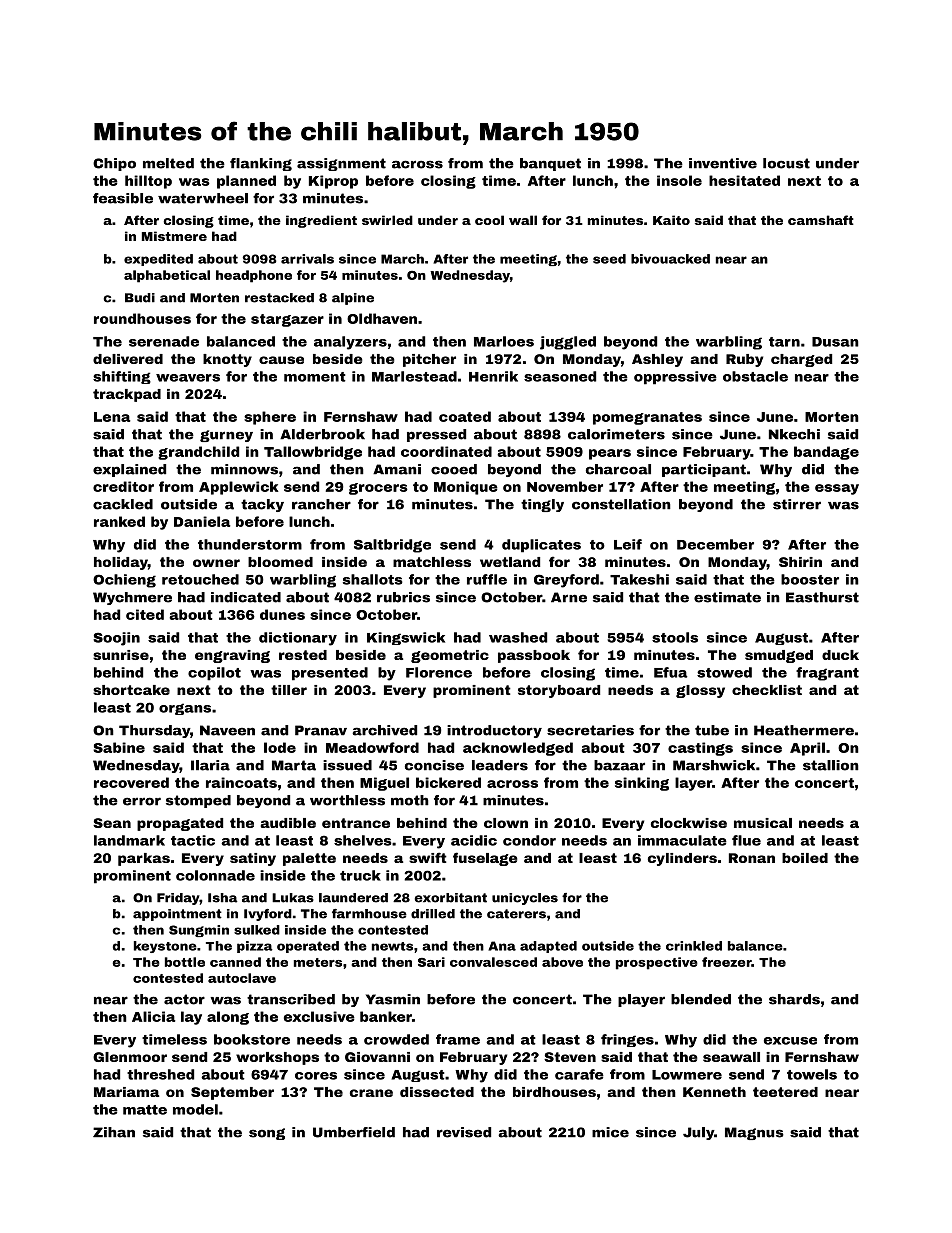  What do you see at coordinates (698, 1133) in the screenshot?
I see `July` at bounding box center [698, 1133].
